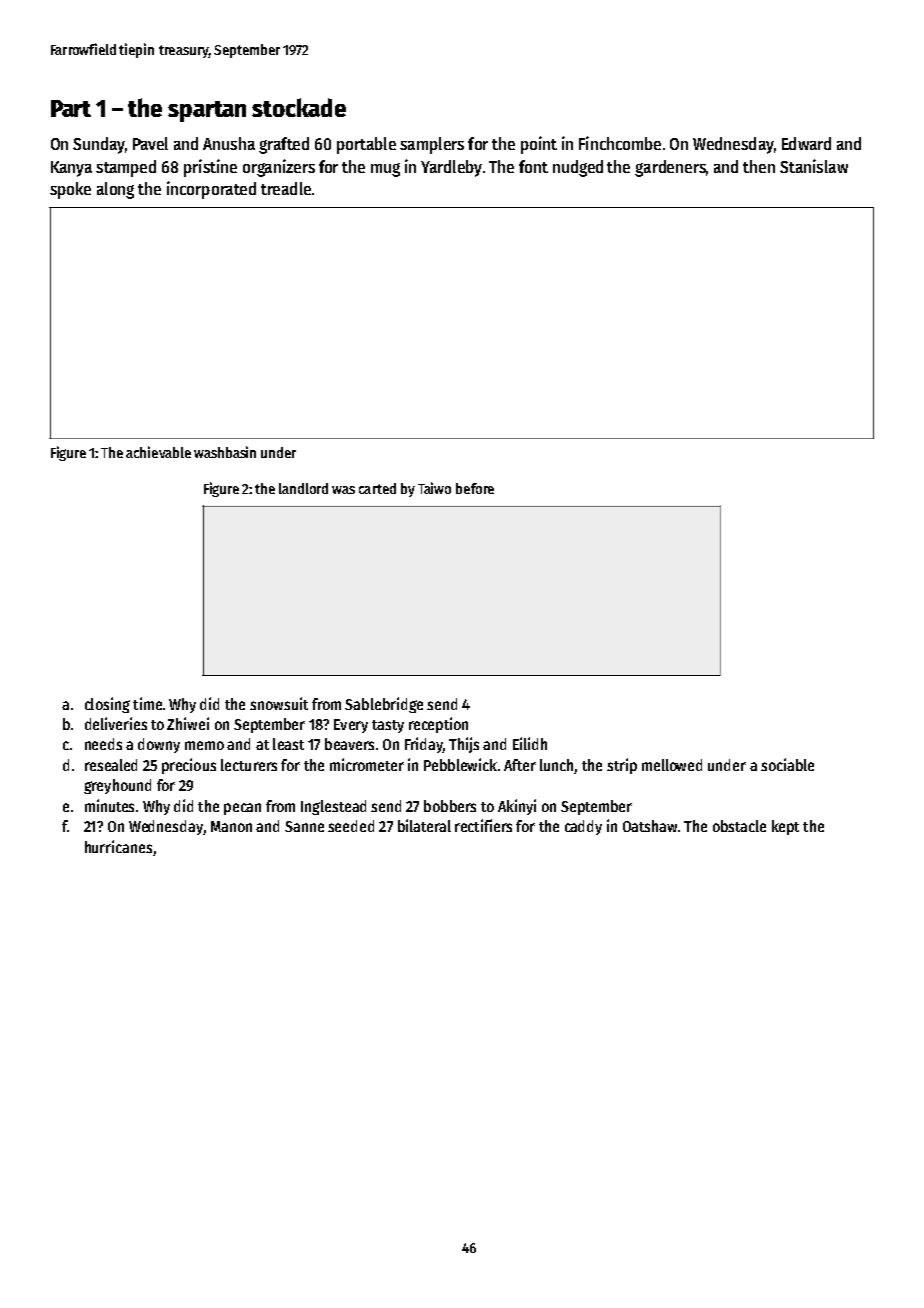 The image size is (924, 1308). Describe the element at coordinates (539, 145) in the screenshot. I see `point` at that location.
